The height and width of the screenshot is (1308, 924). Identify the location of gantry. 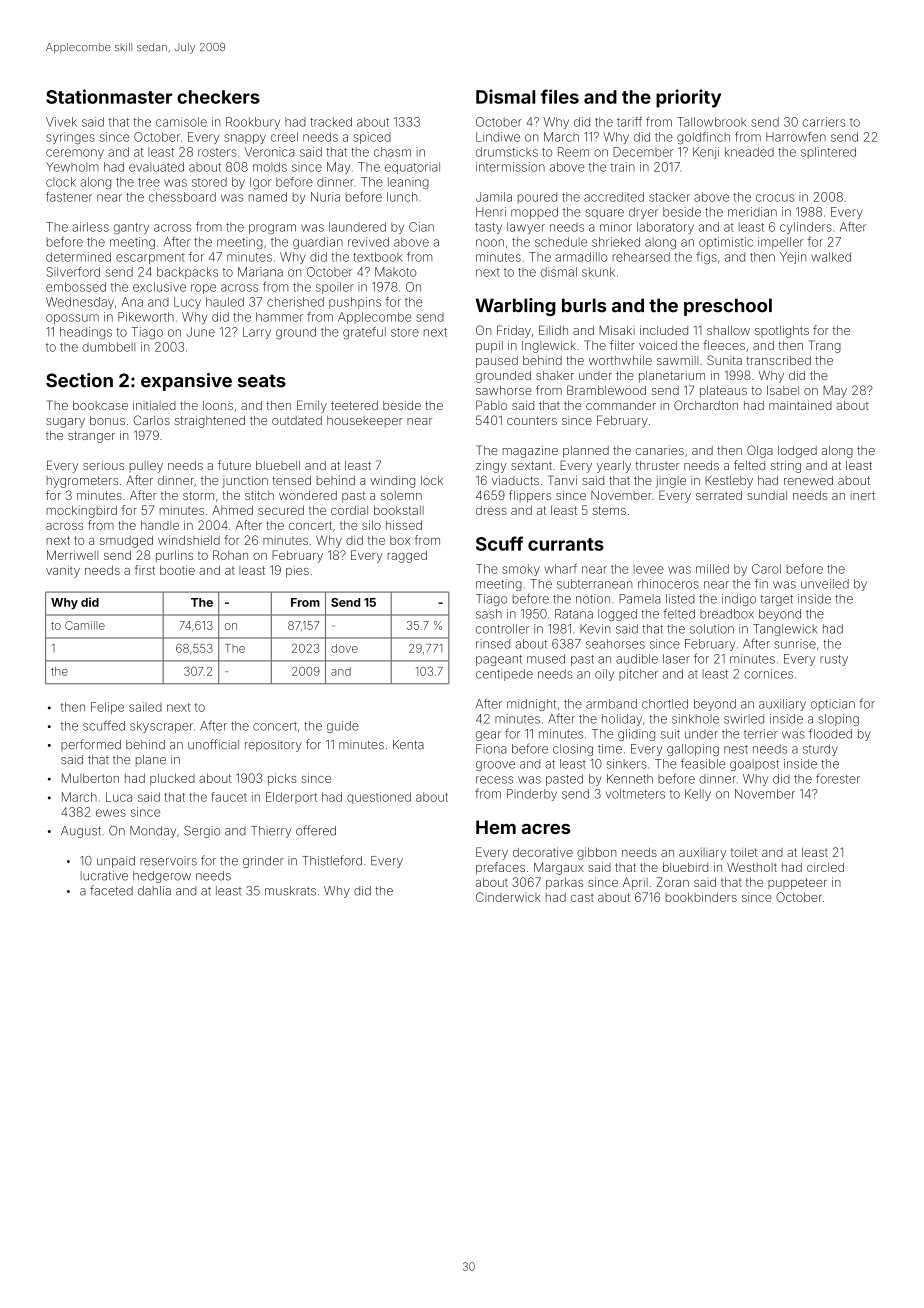
(131, 229).
